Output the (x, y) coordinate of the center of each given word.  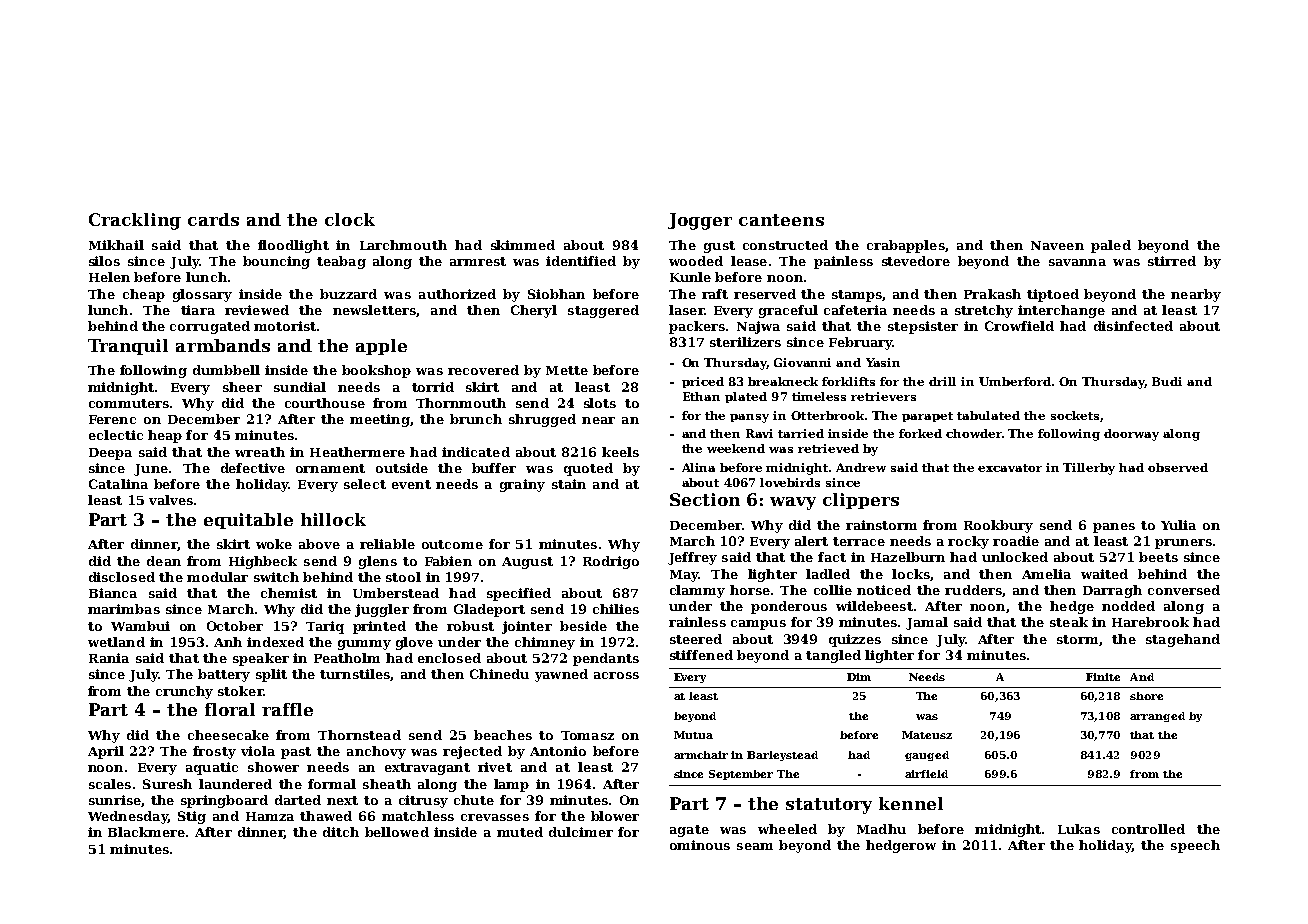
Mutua (693, 735)
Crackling (135, 221)
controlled (1148, 829)
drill (942, 381)
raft (715, 294)
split (271, 675)
